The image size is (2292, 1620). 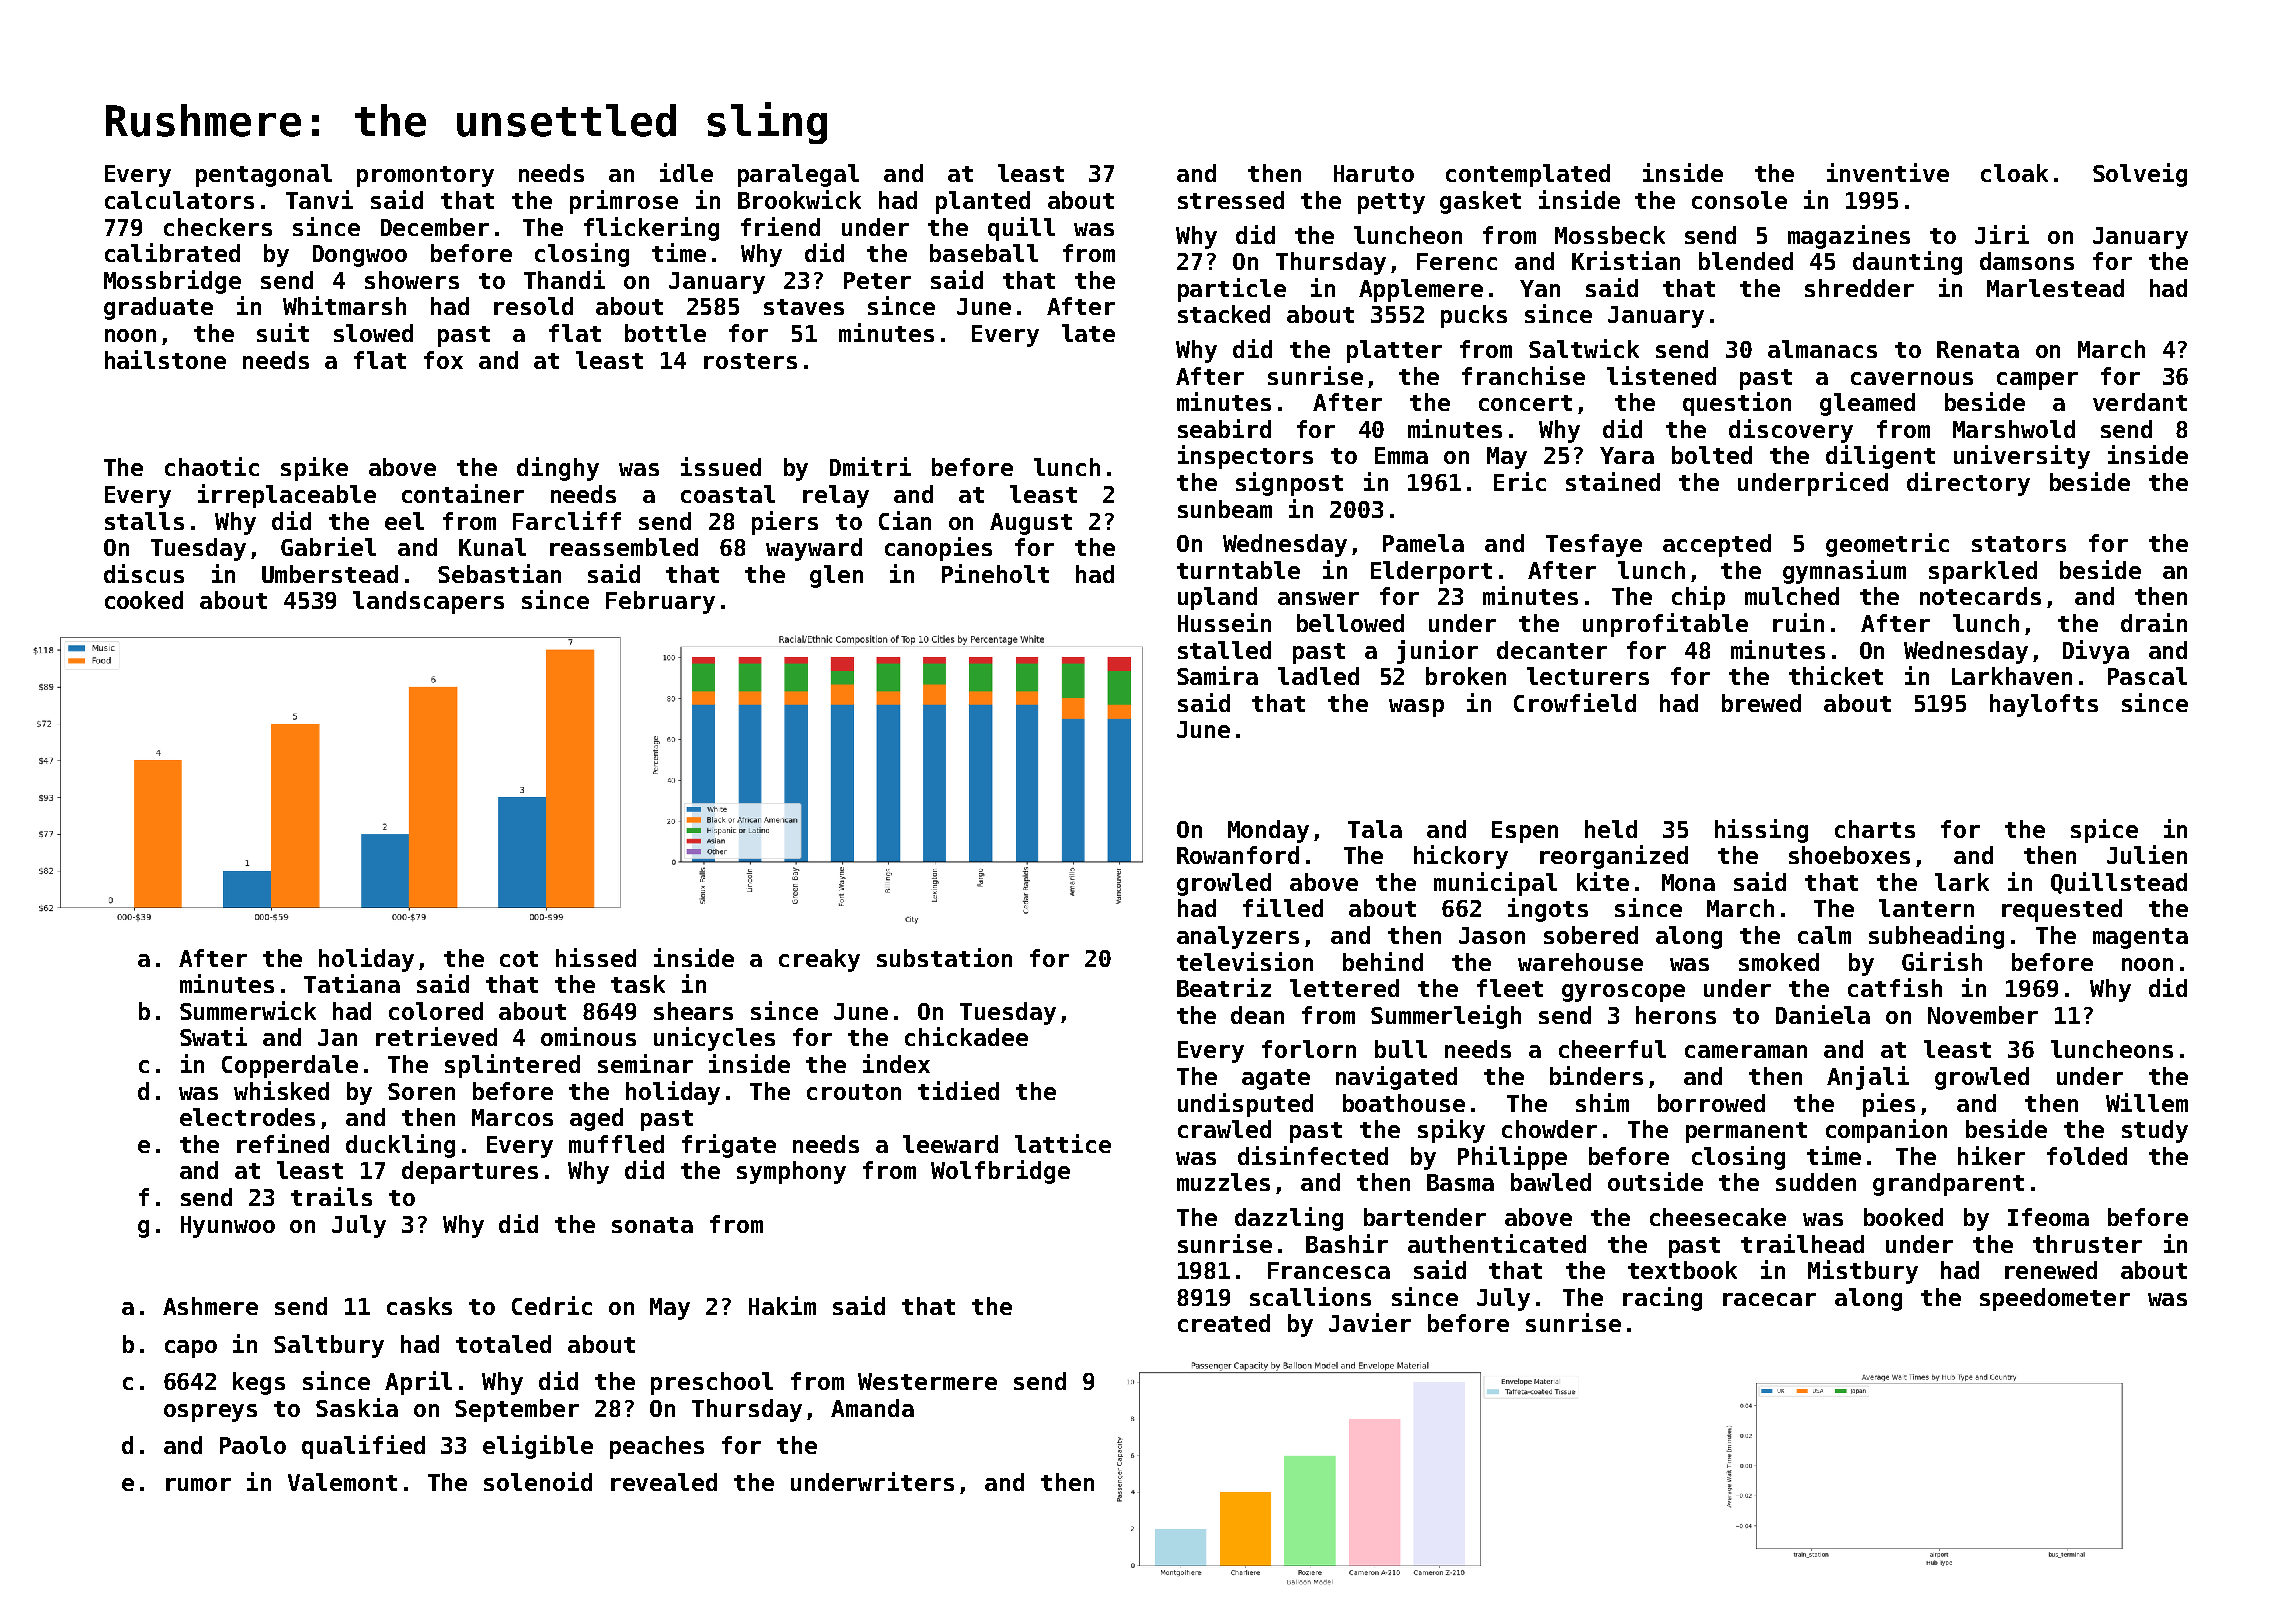 What do you see at coordinates (1926, 908) in the page?
I see `lantern` at bounding box center [1926, 908].
